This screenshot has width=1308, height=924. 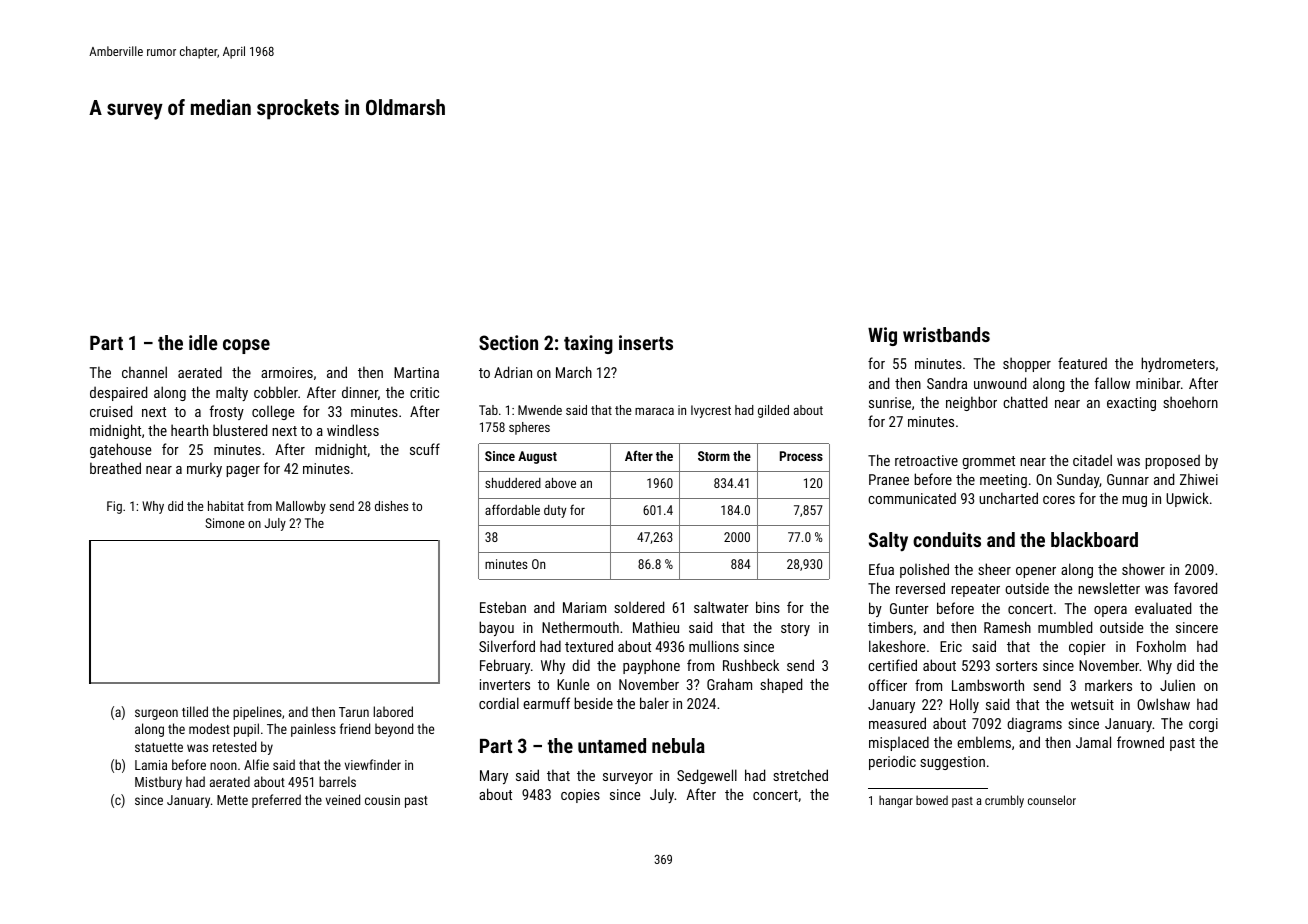 What do you see at coordinates (1178, 364) in the screenshot?
I see `hydrometers` at bounding box center [1178, 364].
